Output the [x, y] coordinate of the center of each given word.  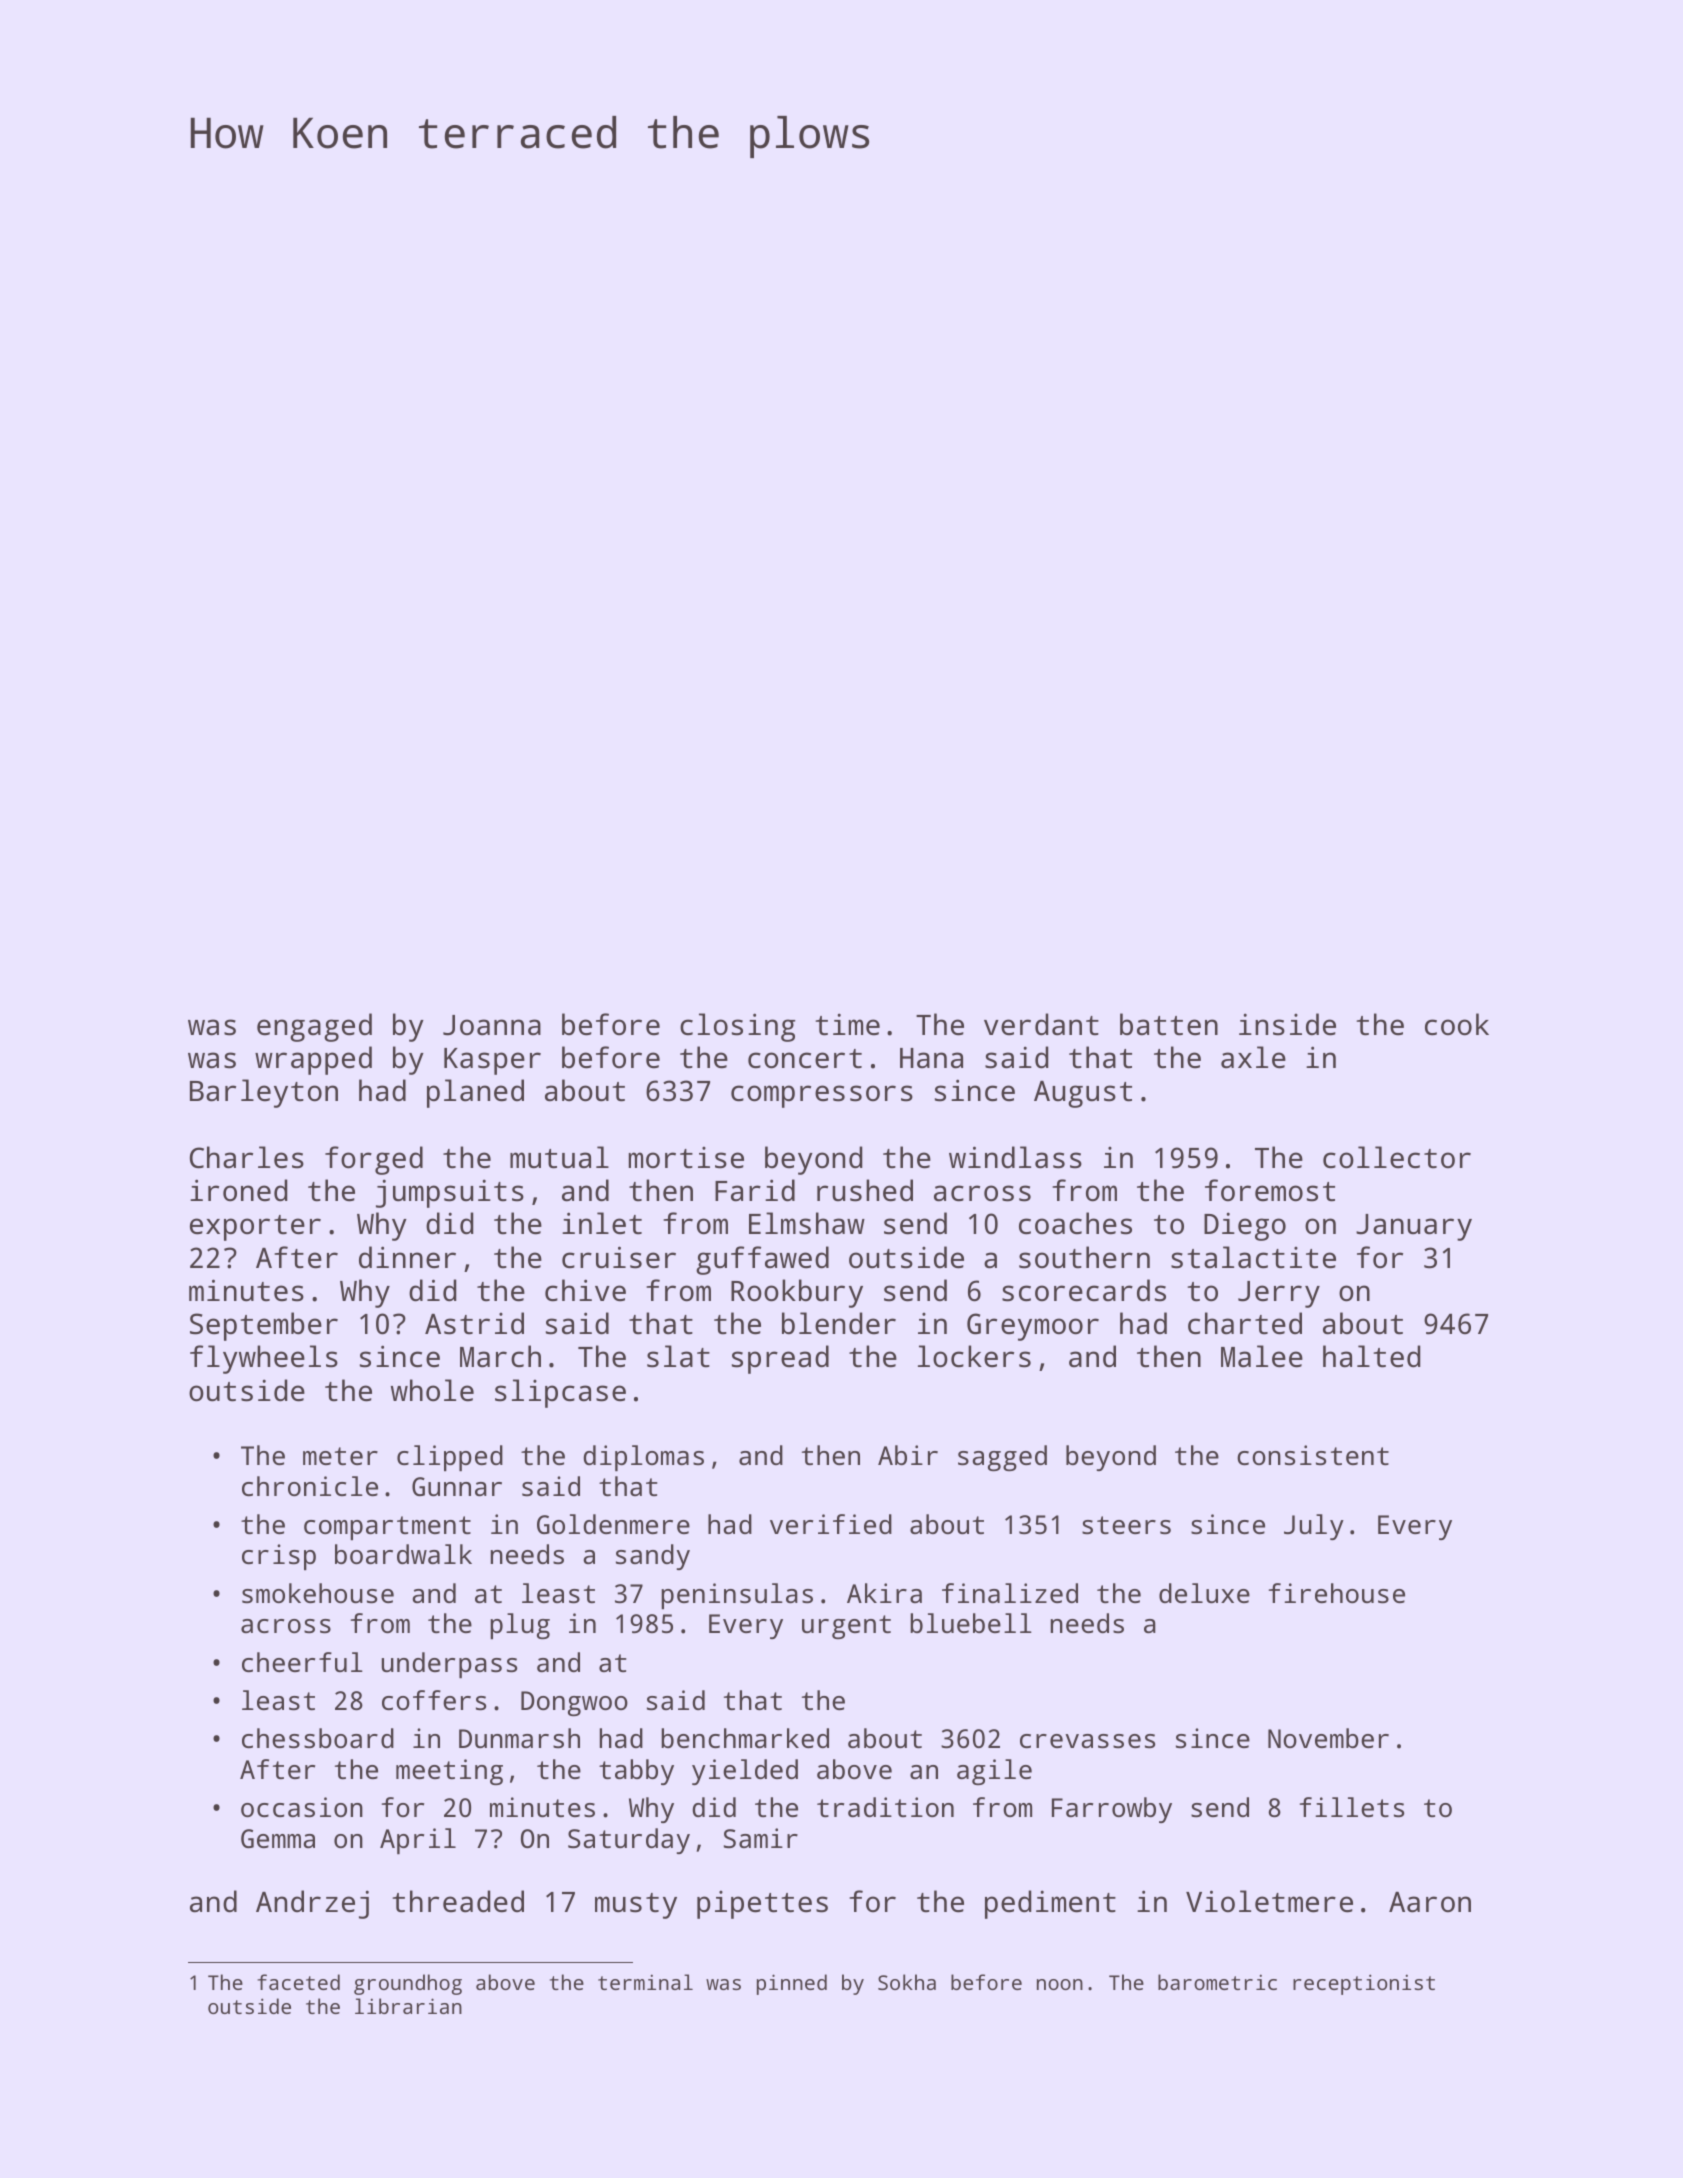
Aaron [1430, 1902]
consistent [1313, 1455]
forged [374, 1160]
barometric [1217, 1982]
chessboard [318, 1738]
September [264, 1326]
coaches [1075, 1223]
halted [1371, 1356]
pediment [1050, 1904]
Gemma [278, 1838]
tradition [885, 1807]
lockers [974, 1356]
